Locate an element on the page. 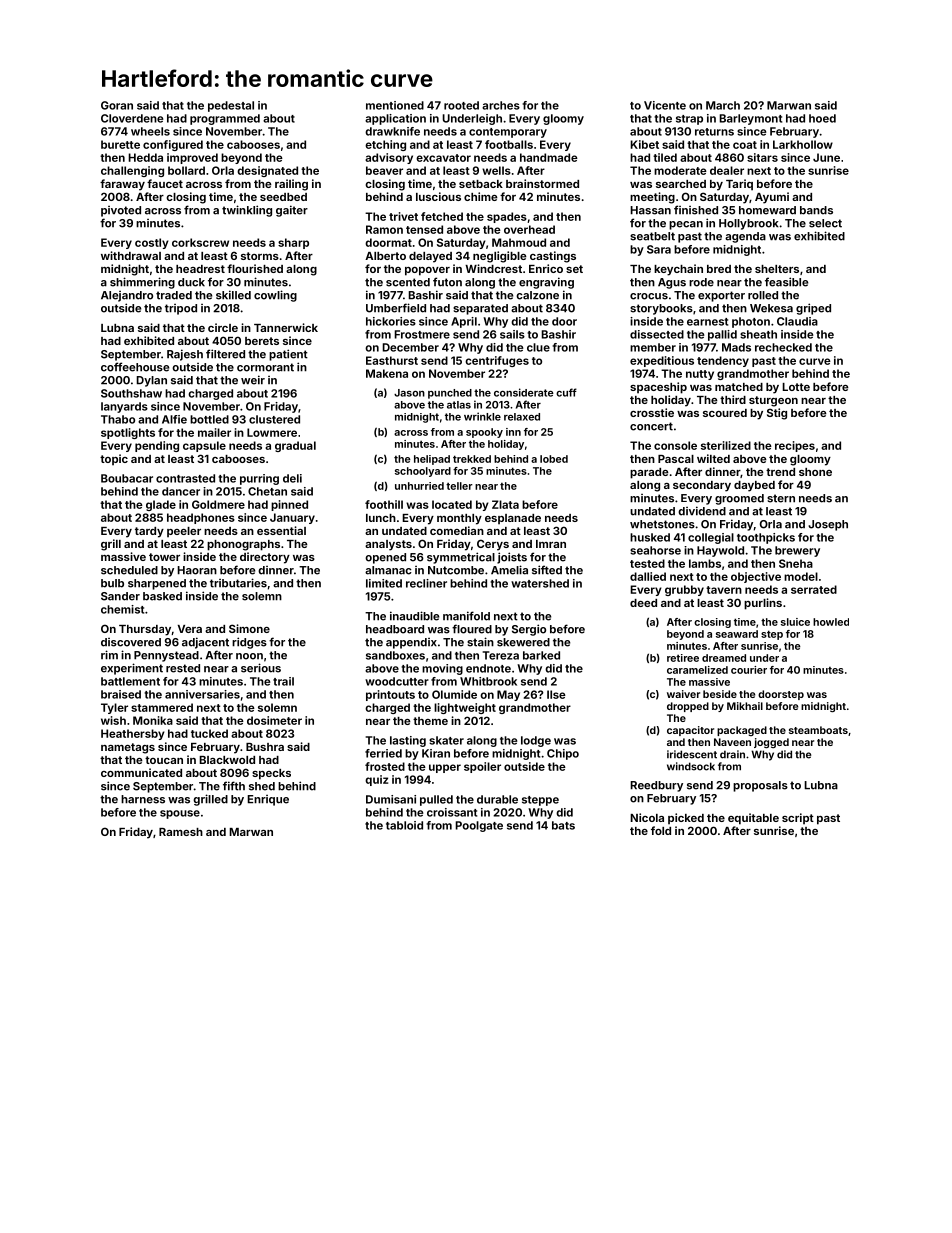  March is located at coordinates (723, 105).
